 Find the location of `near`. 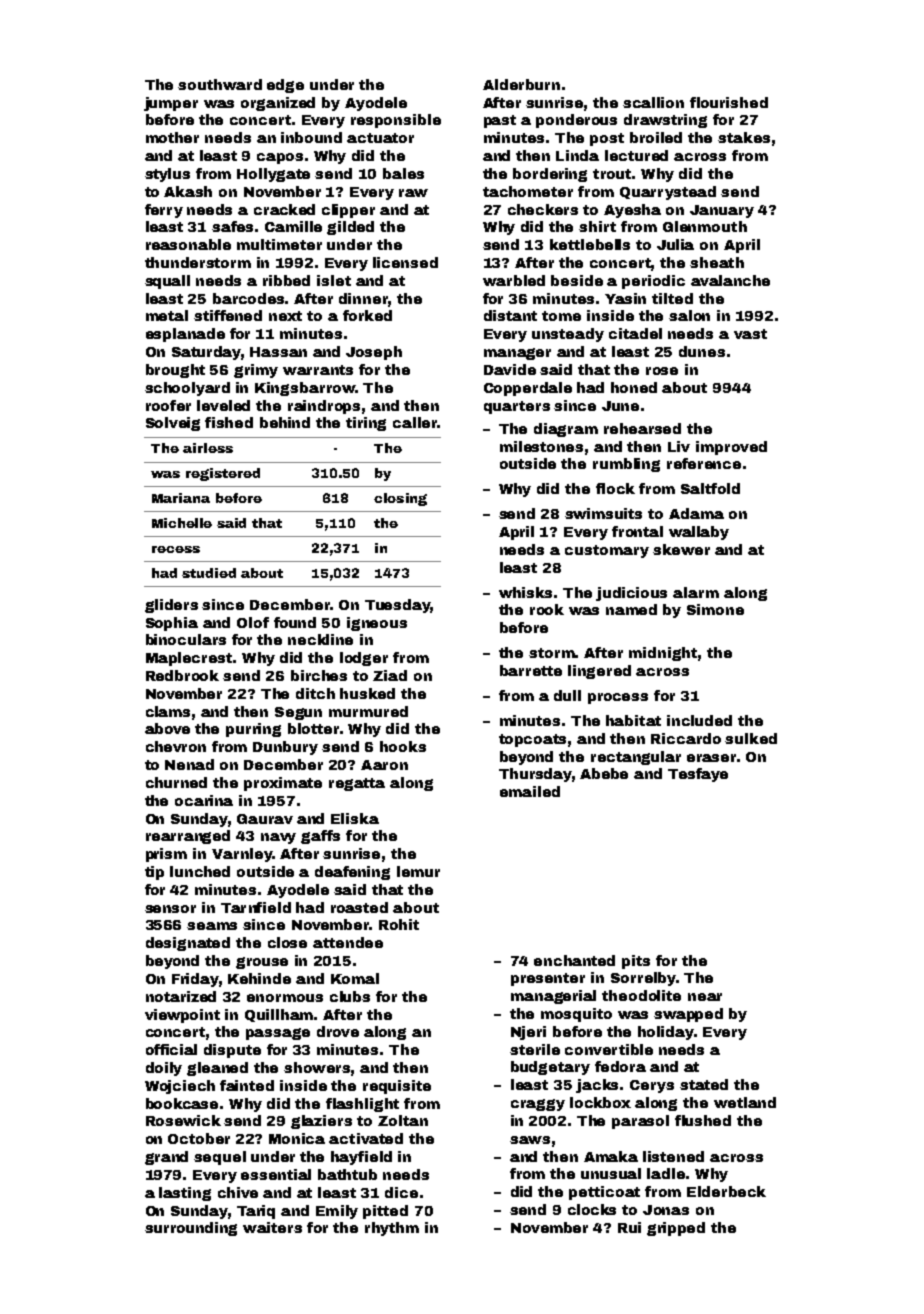

near is located at coordinates (705, 997).
